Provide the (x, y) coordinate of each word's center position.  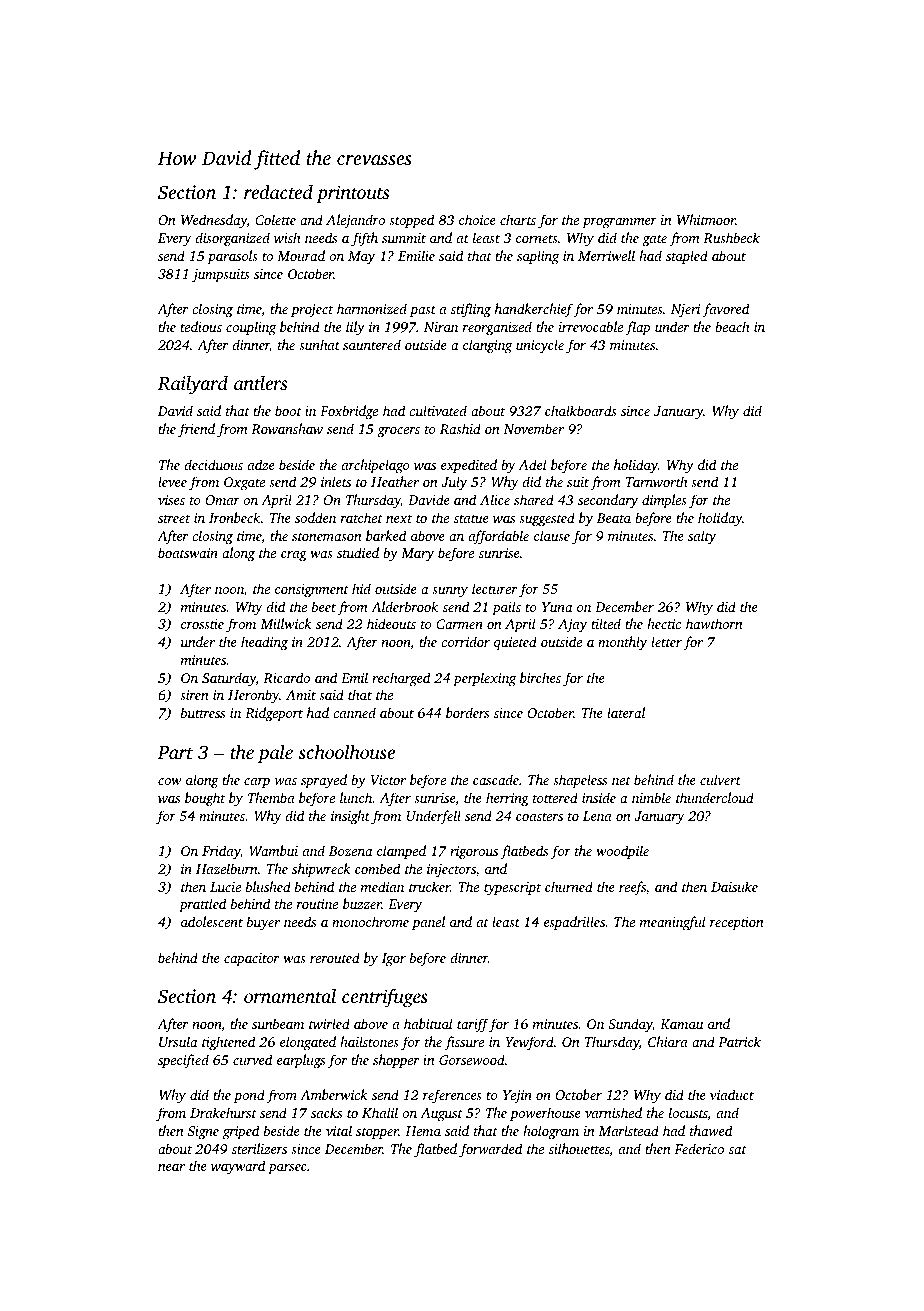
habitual (428, 1023)
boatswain (188, 552)
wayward (238, 1167)
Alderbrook (404, 606)
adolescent (212, 921)
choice (477, 219)
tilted (606, 623)
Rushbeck (731, 237)
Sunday (630, 1025)
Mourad (301, 255)
